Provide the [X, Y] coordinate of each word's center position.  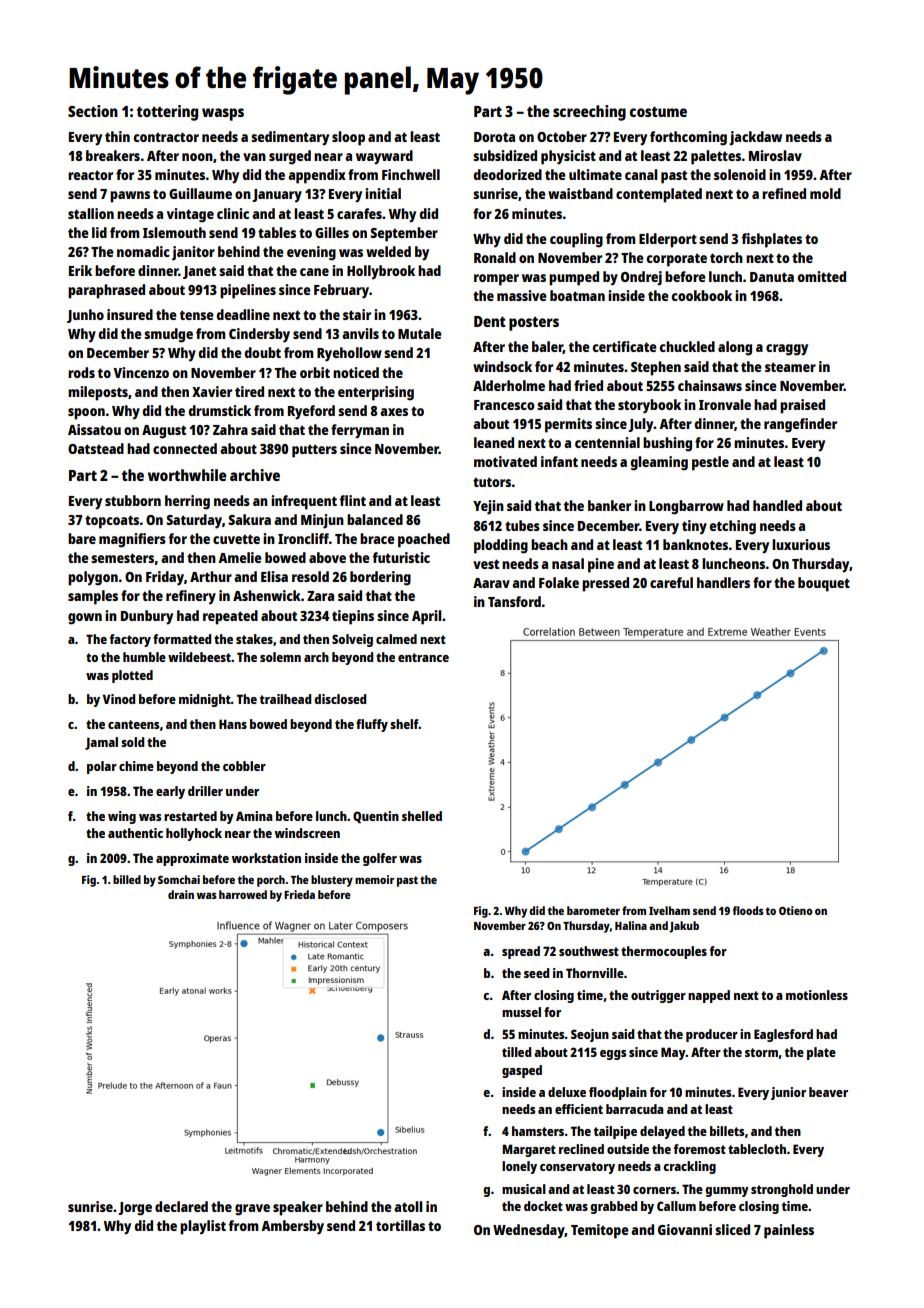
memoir [374, 879]
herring [187, 502]
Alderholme [509, 385]
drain [181, 894]
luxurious [801, 544]
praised [802, 406]
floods [748, 910]
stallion [91, 213]
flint [353, 500]
